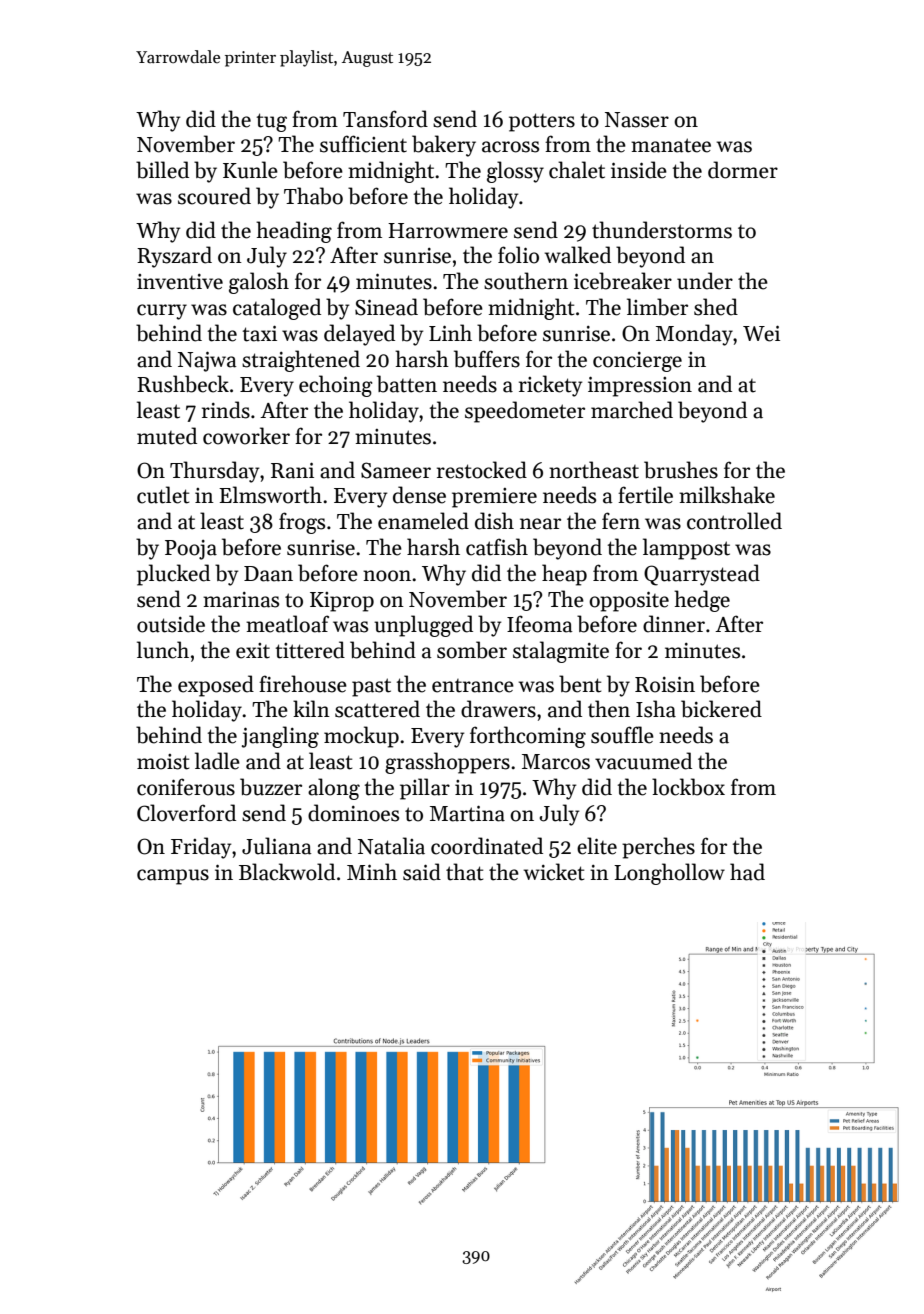 The width and height of the screenshot is (924, 1314). What do you see at coordinates (310, 650) in the screenshot?
I see `tittered` at bounding box center [310, 650].
